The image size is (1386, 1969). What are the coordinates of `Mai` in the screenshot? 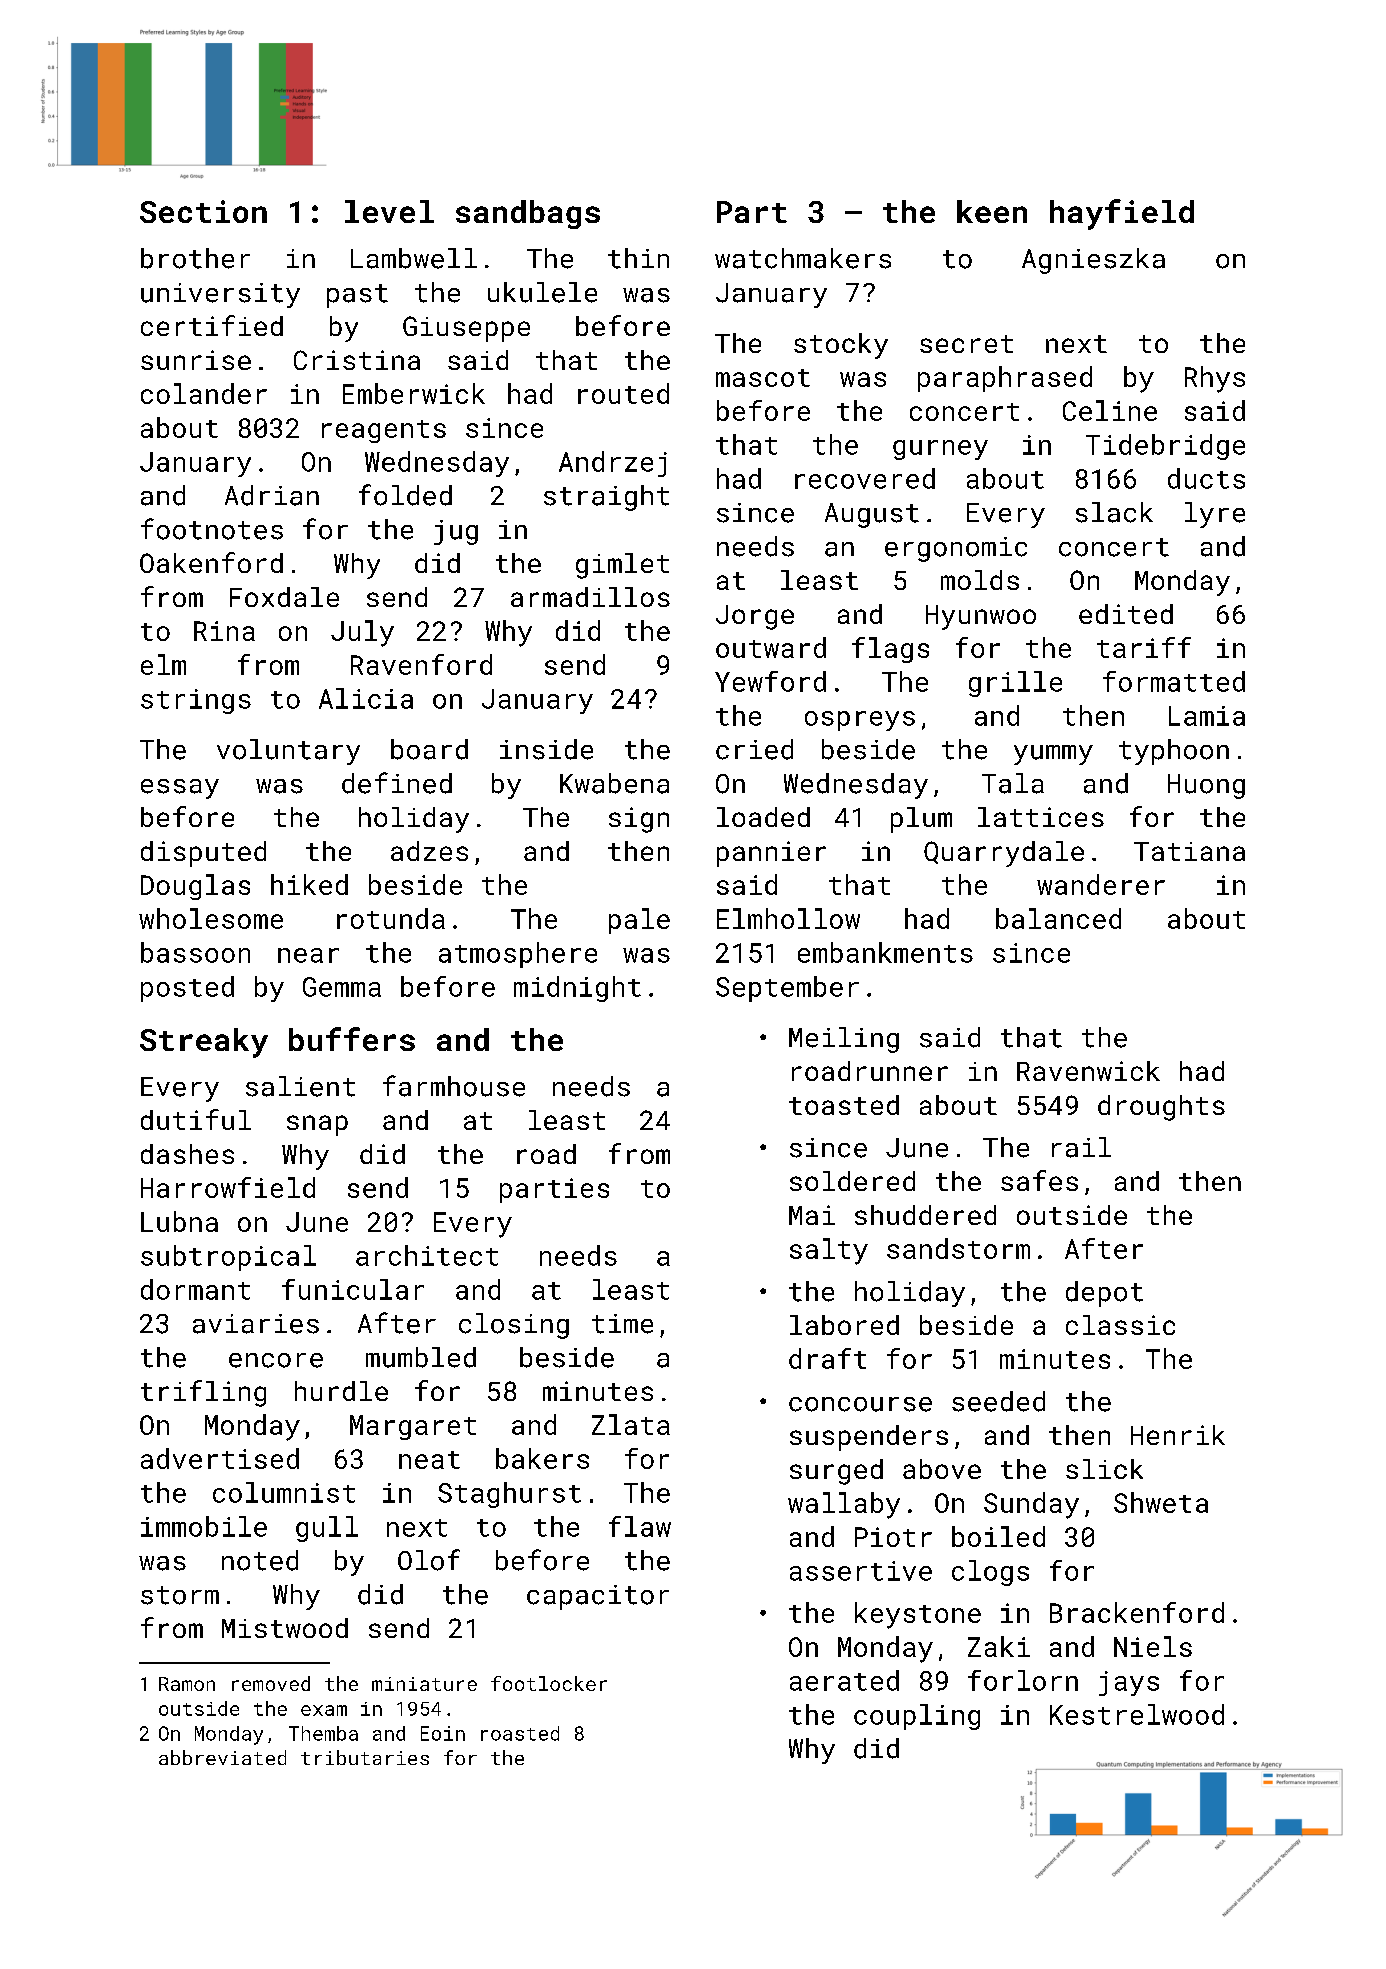 It's located at (812, 1215).
